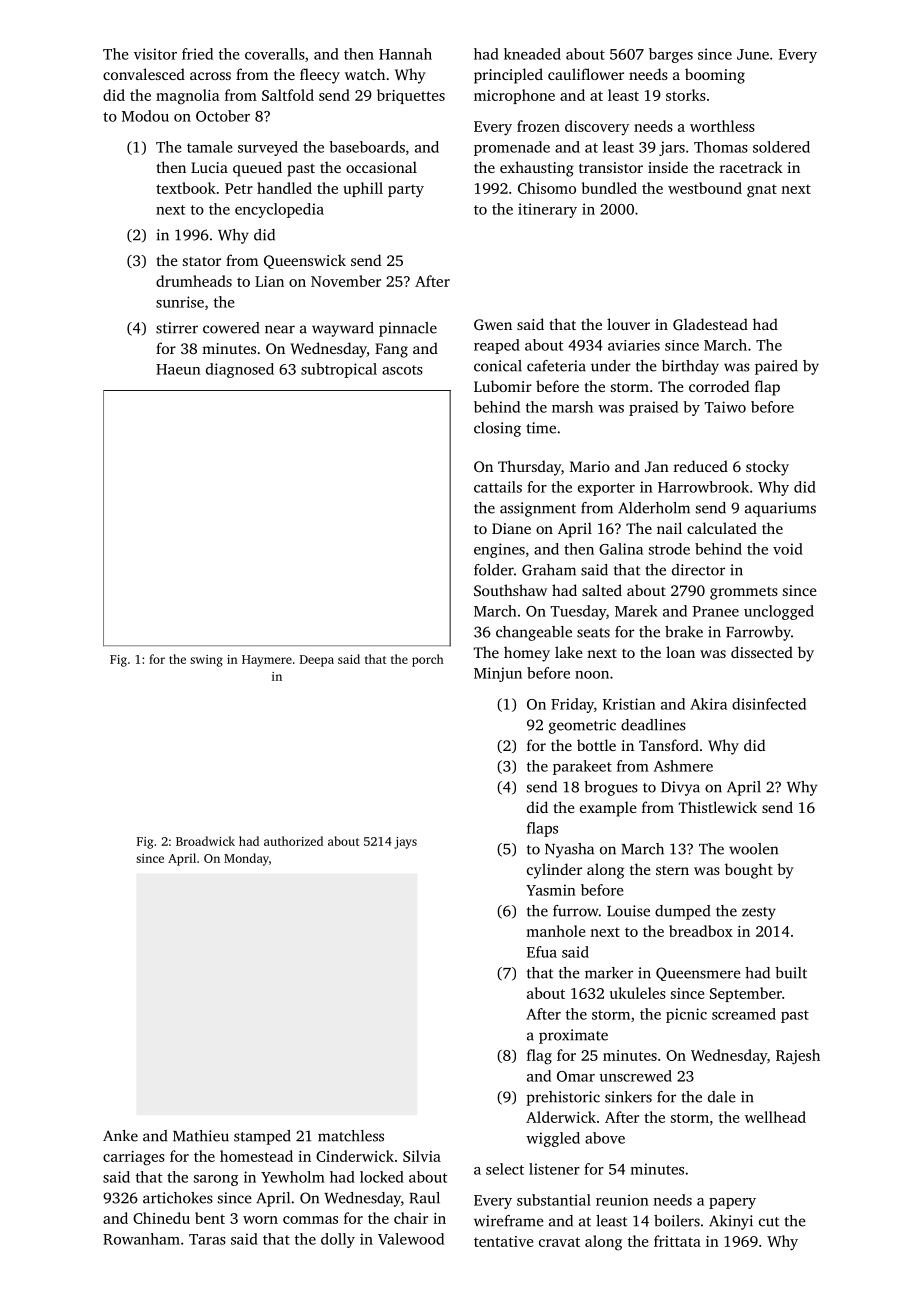 Image resolution: width=924 pixels, height=1308 pixels. I want to click on Haymere, so click(267, 661).
